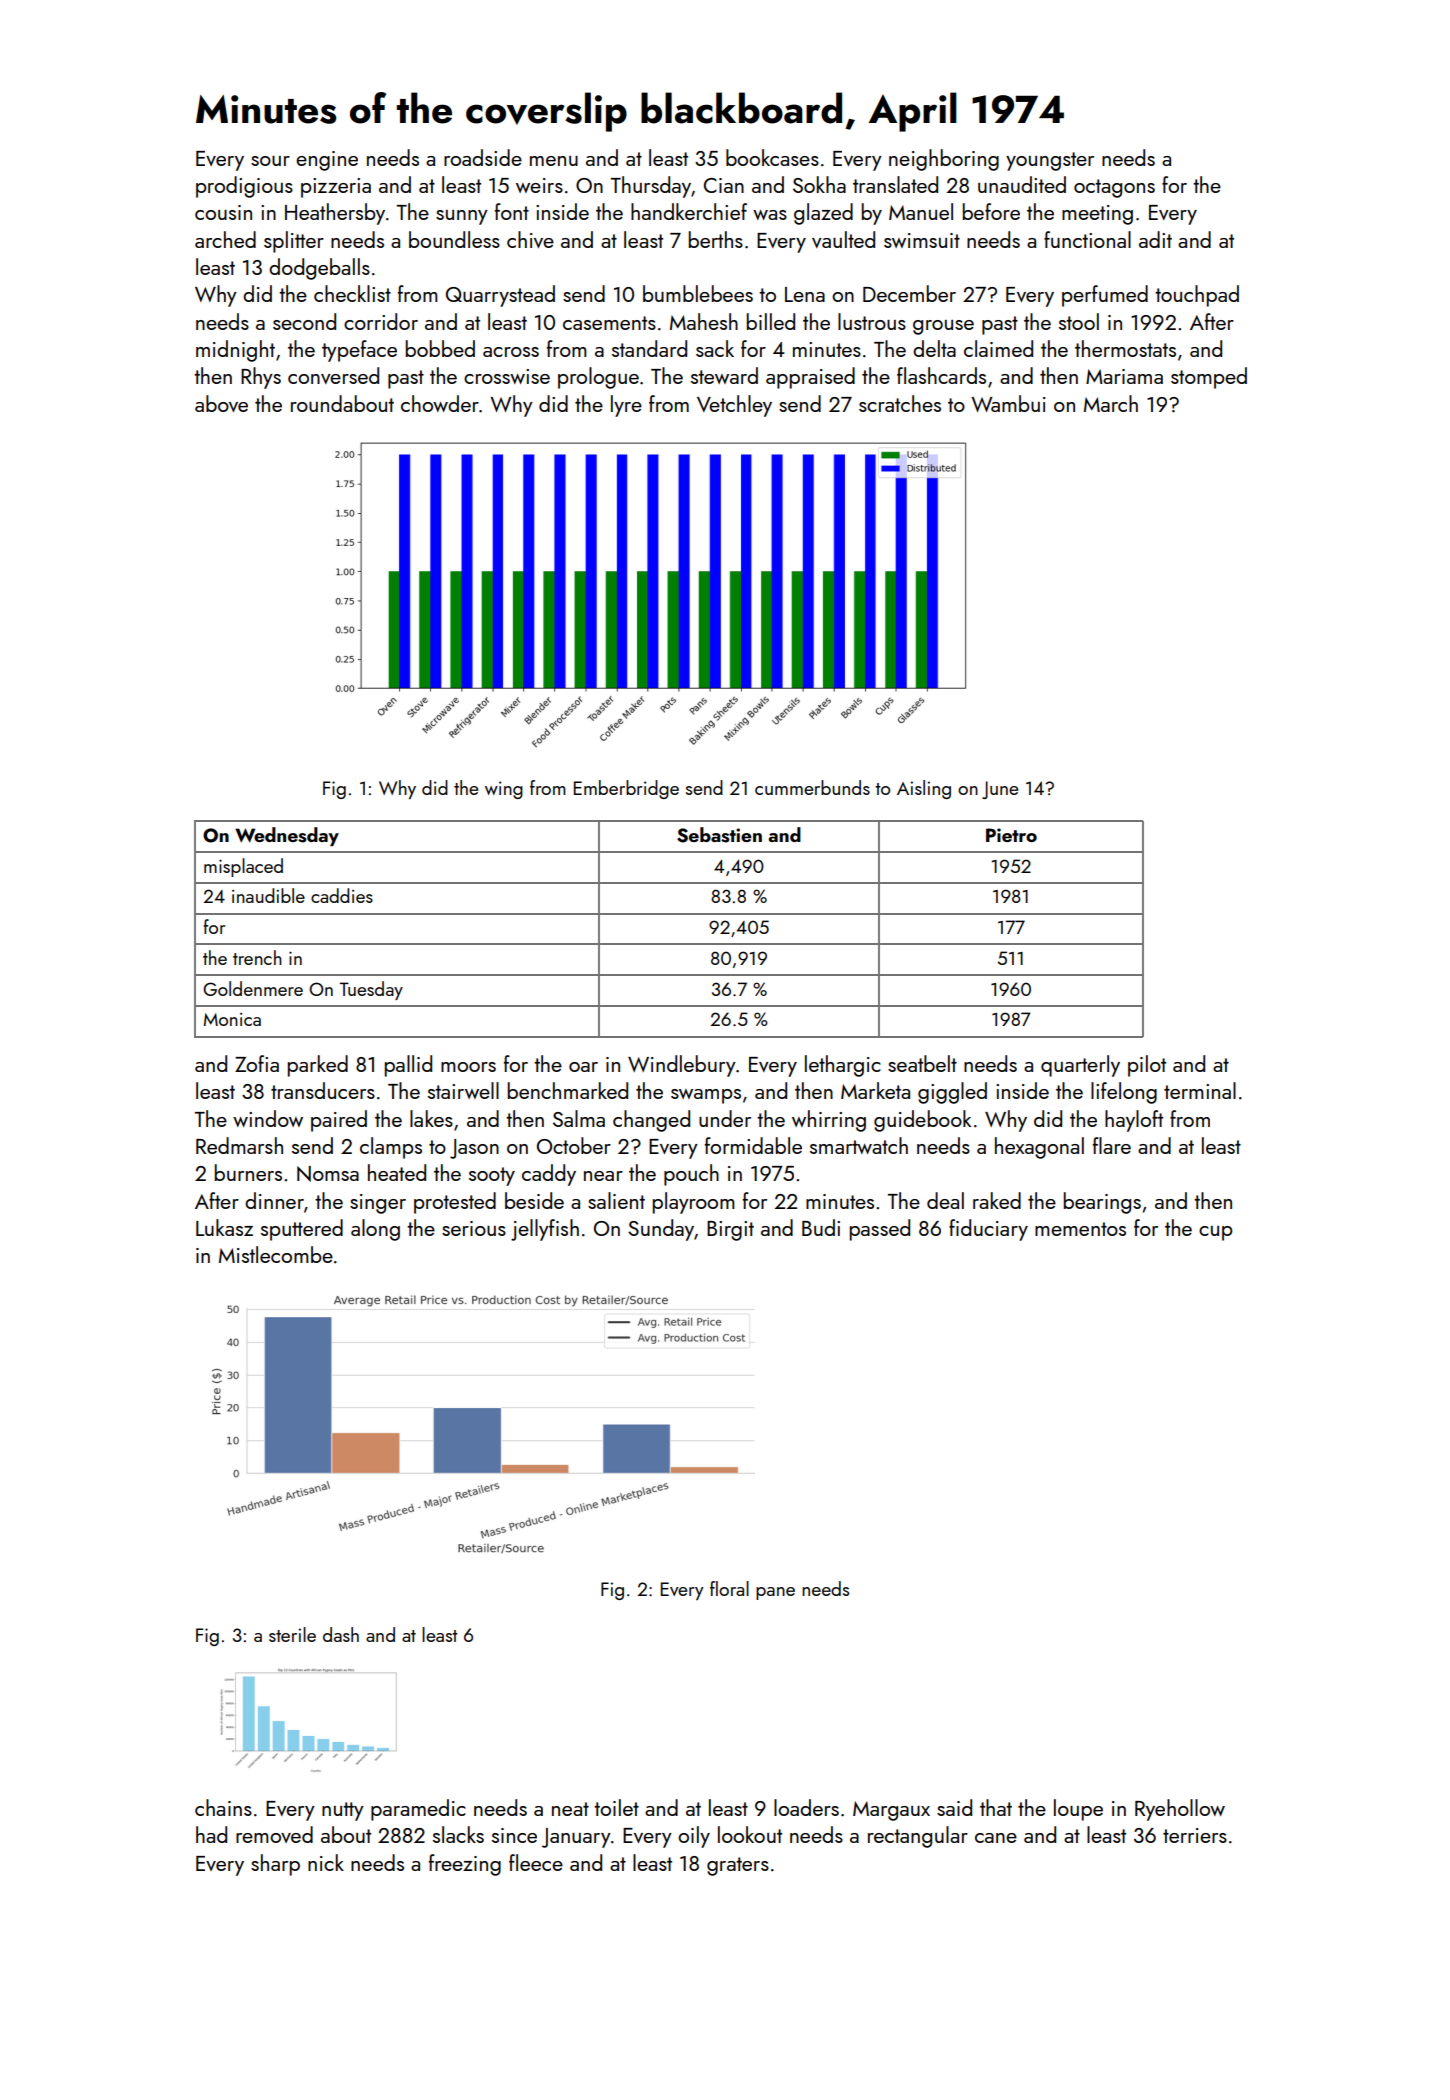 This image has width=1450, height=2100. I want to click on loaders, so click(806, 1807).
